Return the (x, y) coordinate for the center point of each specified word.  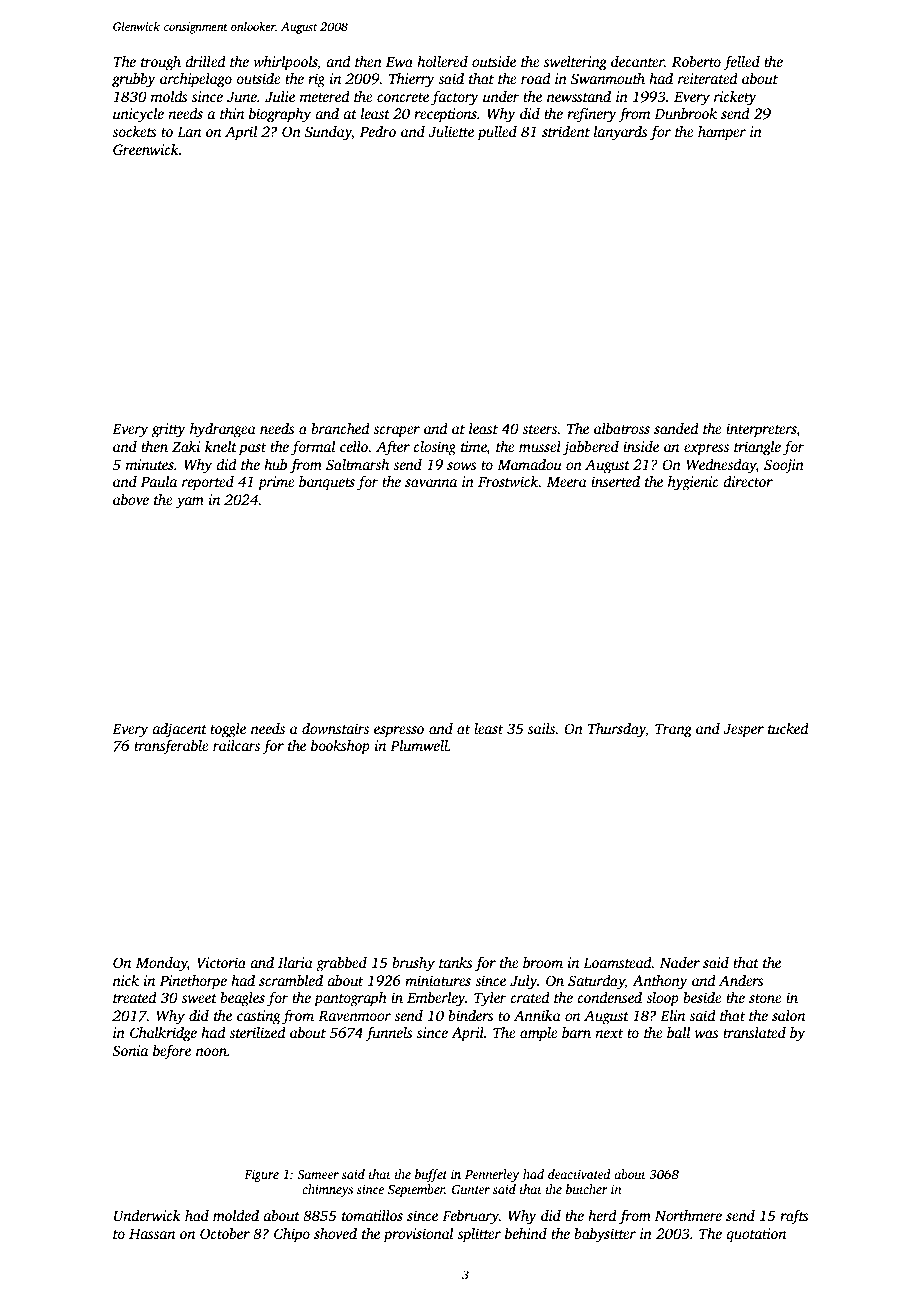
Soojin (784, 466)
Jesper (743, 731)
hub (275, 464)
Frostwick (508, 481)
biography (280, 115)
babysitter (605, 1235)
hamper (722, 133)
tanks (456, 962)
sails (541, 728)
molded (236, 1215)
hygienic (693, 483)
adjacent (179, 730)
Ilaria (295, 962)
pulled (497, 133)
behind (526, 1233)
